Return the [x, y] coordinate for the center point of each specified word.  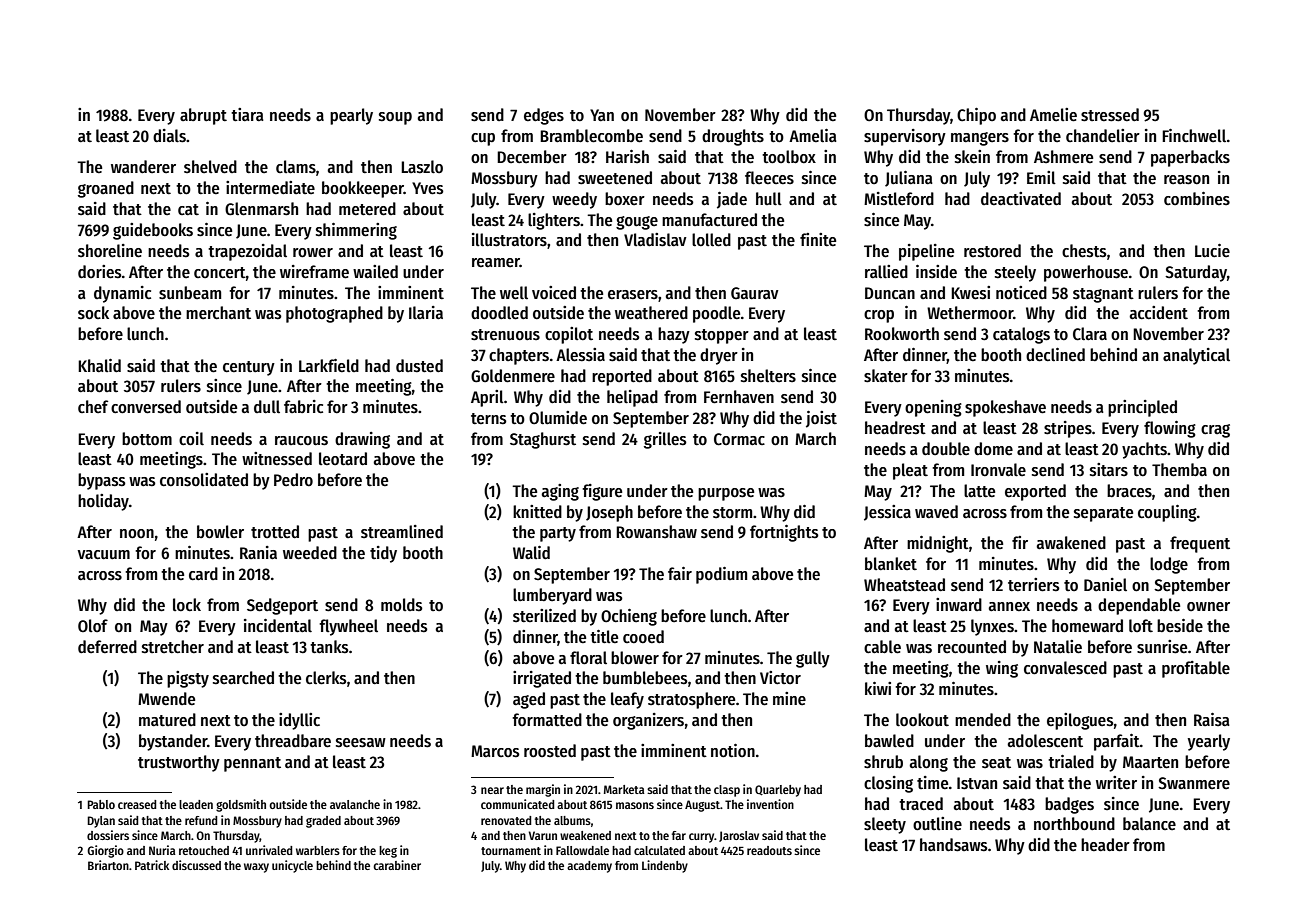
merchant [218, 313]
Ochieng [629, 617]
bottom [147, 439]
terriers [1034, 585]
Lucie [1212, 251]
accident [1159, 313]
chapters [519, 356]
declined [1055, 355]
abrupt [203, 116]
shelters [768, 376]
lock [187, 605]
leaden [196, 804]
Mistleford [899, 199]
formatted [547, 720]
